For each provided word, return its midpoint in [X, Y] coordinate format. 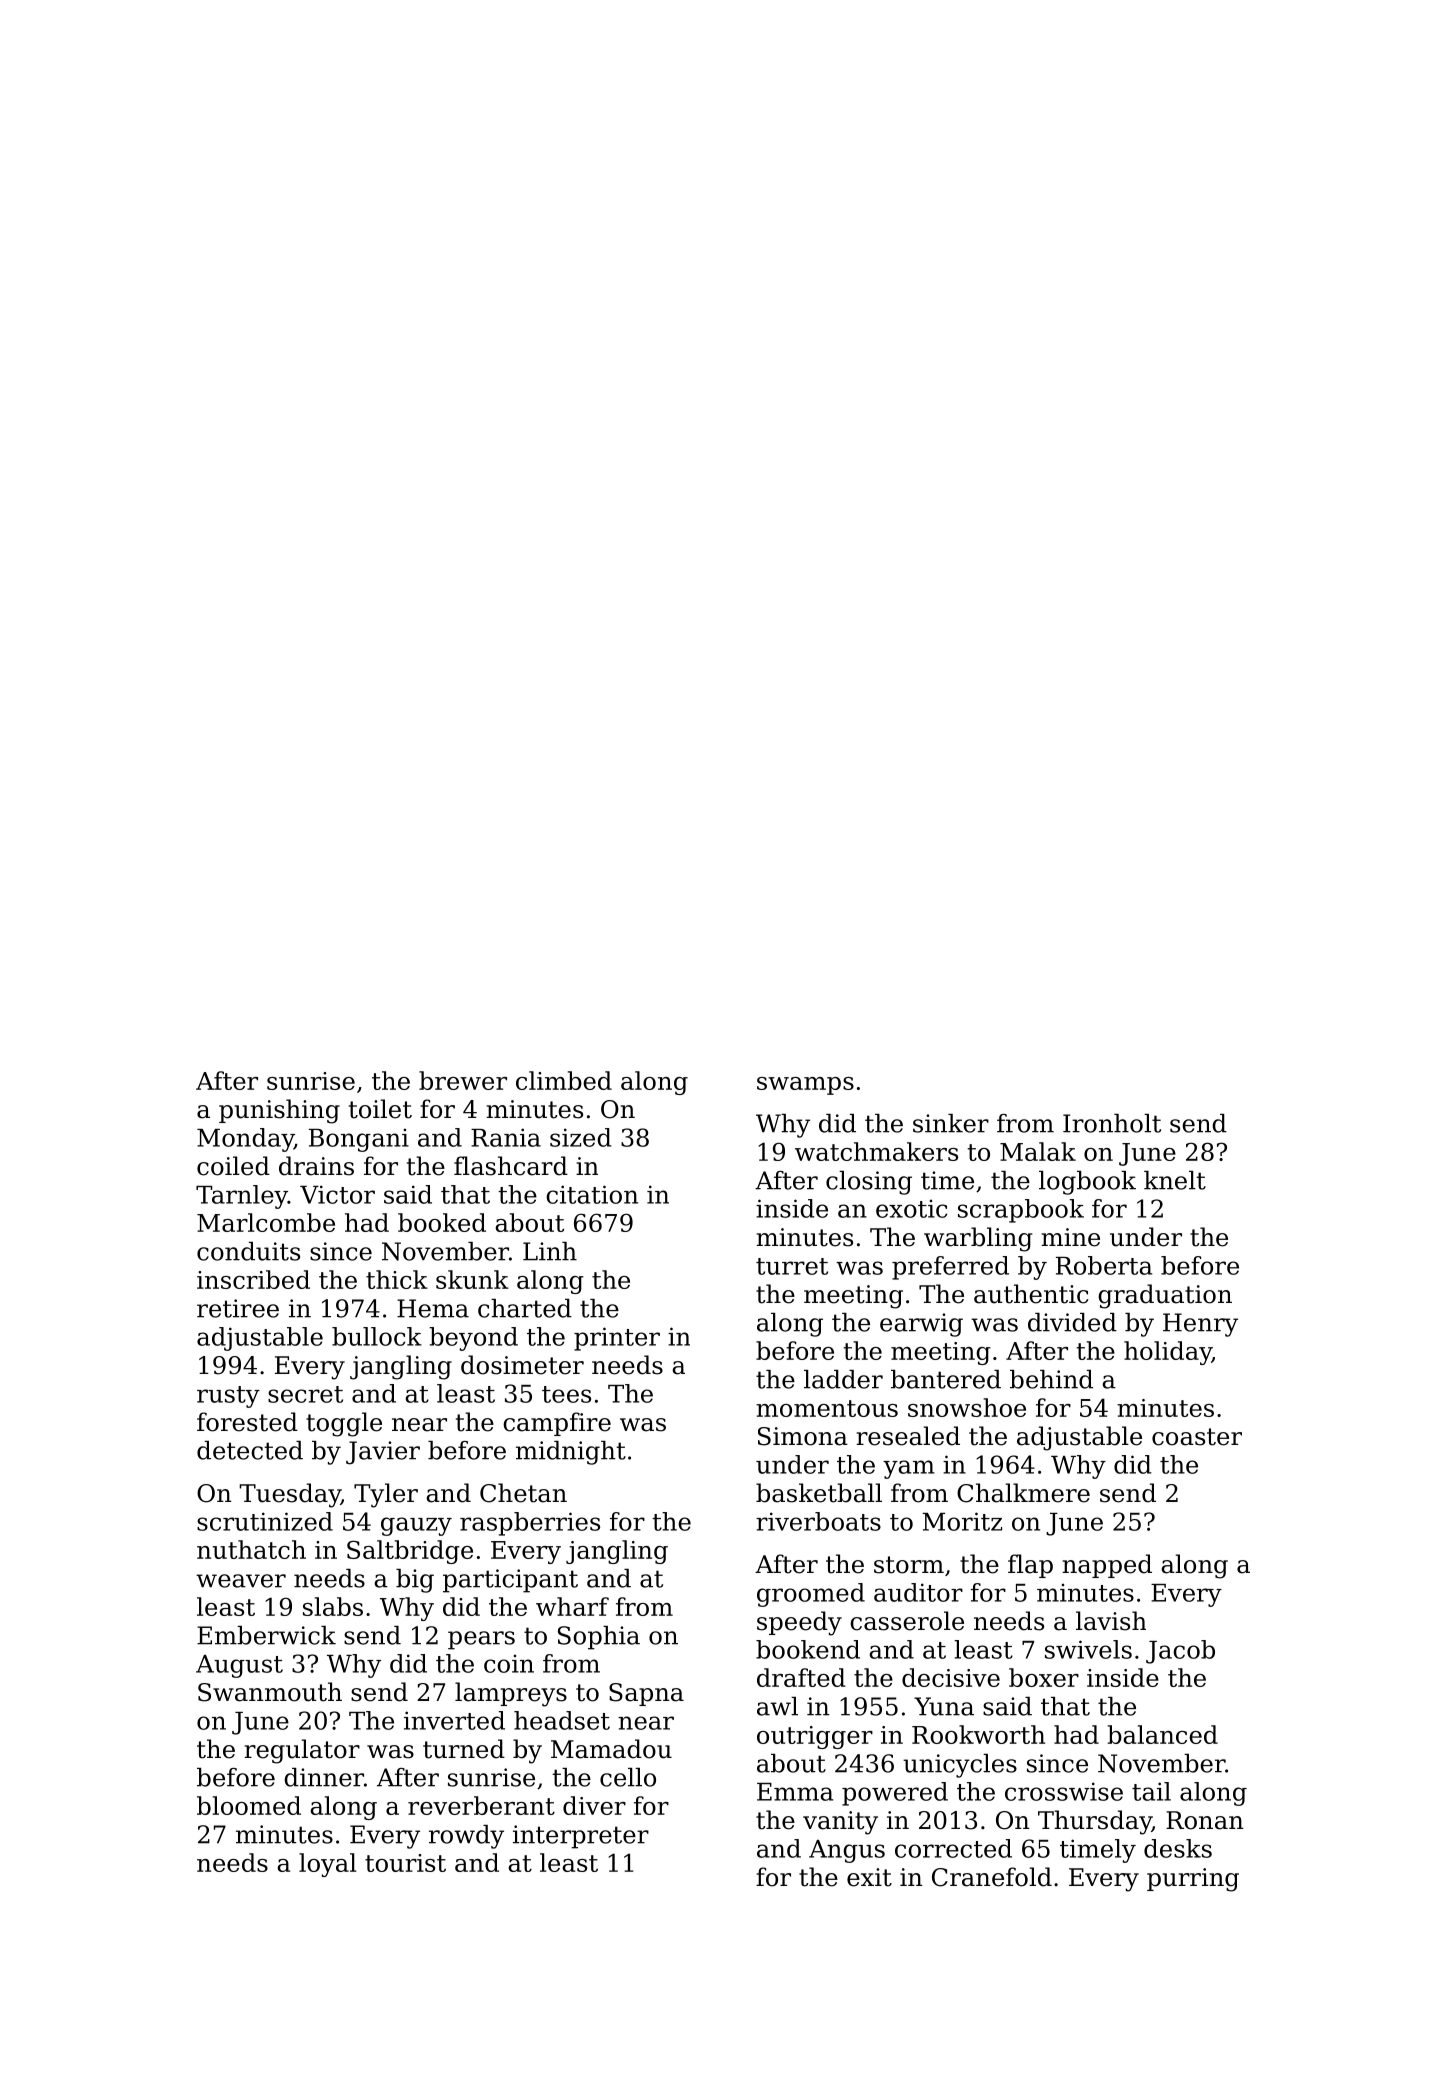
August [239, 1666]
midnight [571, 1453]
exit [869, 1877]
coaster [1197, 1437]
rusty [228, 1397]
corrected [953, 1848]
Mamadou [611, 1749]
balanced [1163, 1734]
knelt [1175, 1180]
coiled [233, 1166]
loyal [327, 1865]
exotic [911, 1208]
